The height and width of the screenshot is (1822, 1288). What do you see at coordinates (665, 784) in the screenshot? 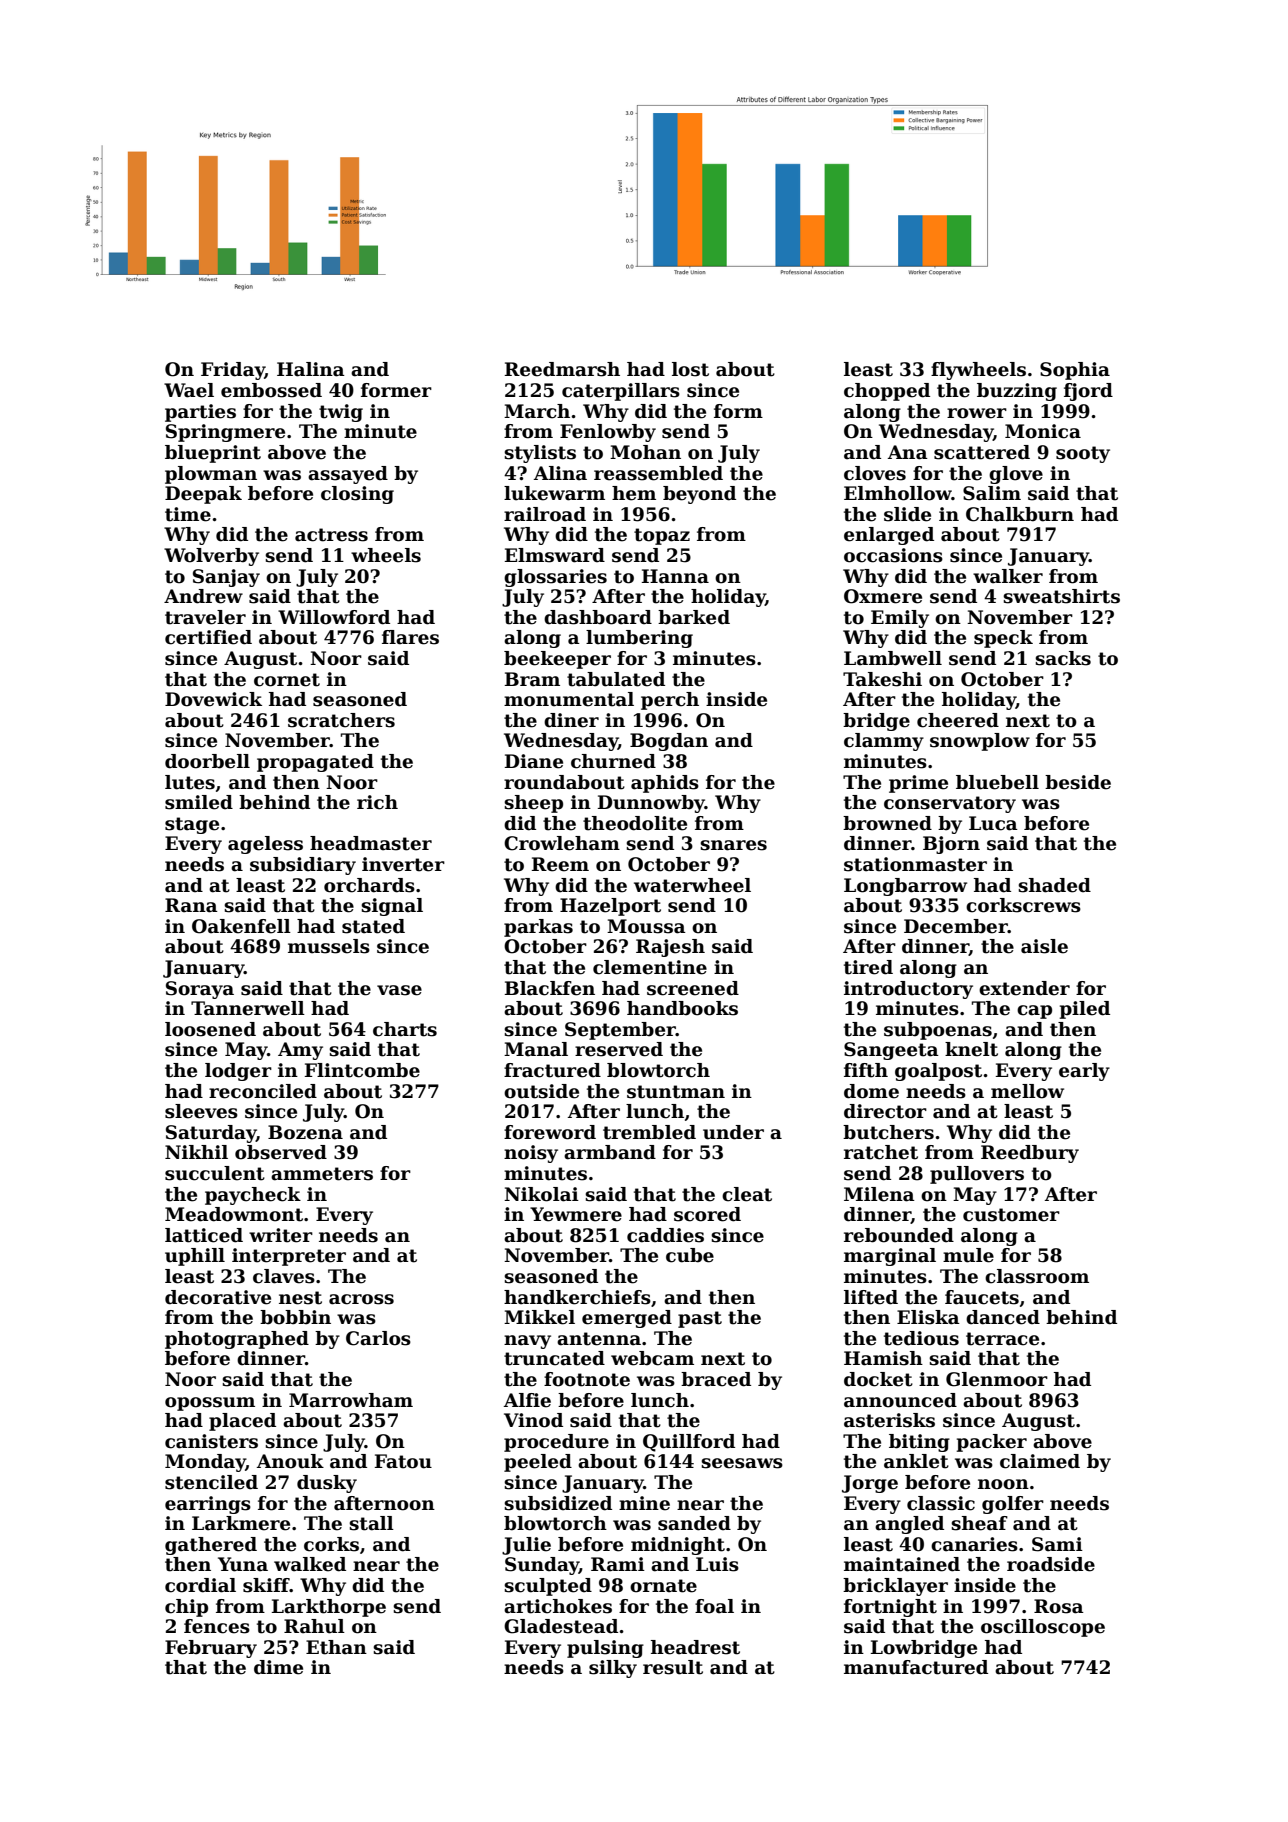
I see `aphids` at bounding box center [665, 784].
